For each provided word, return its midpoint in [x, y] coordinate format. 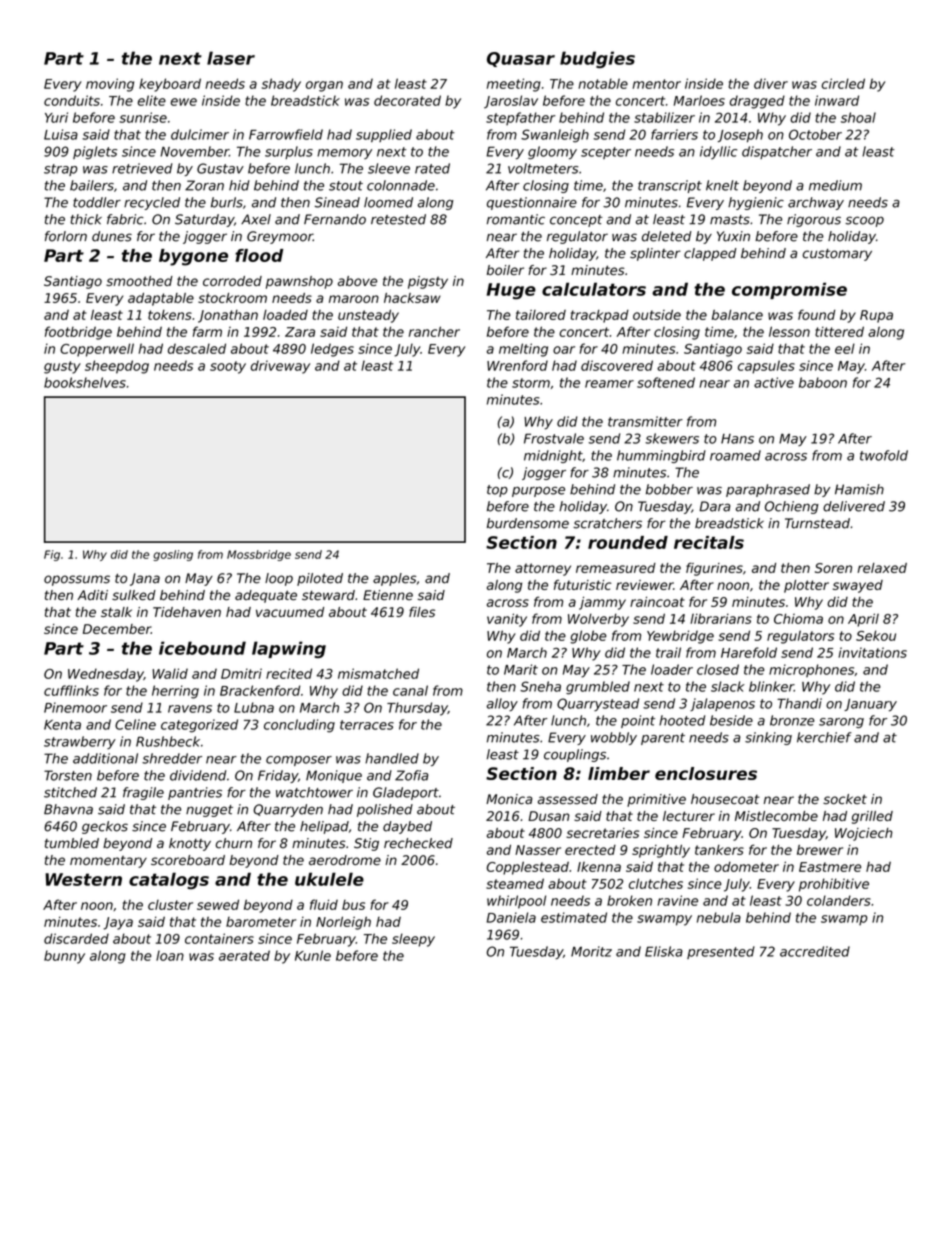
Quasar [521, 59]
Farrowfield [286, 134]
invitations [872, 652]
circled [843, 83]
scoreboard [188, 860]
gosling [173, 555]
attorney [543, 569]
